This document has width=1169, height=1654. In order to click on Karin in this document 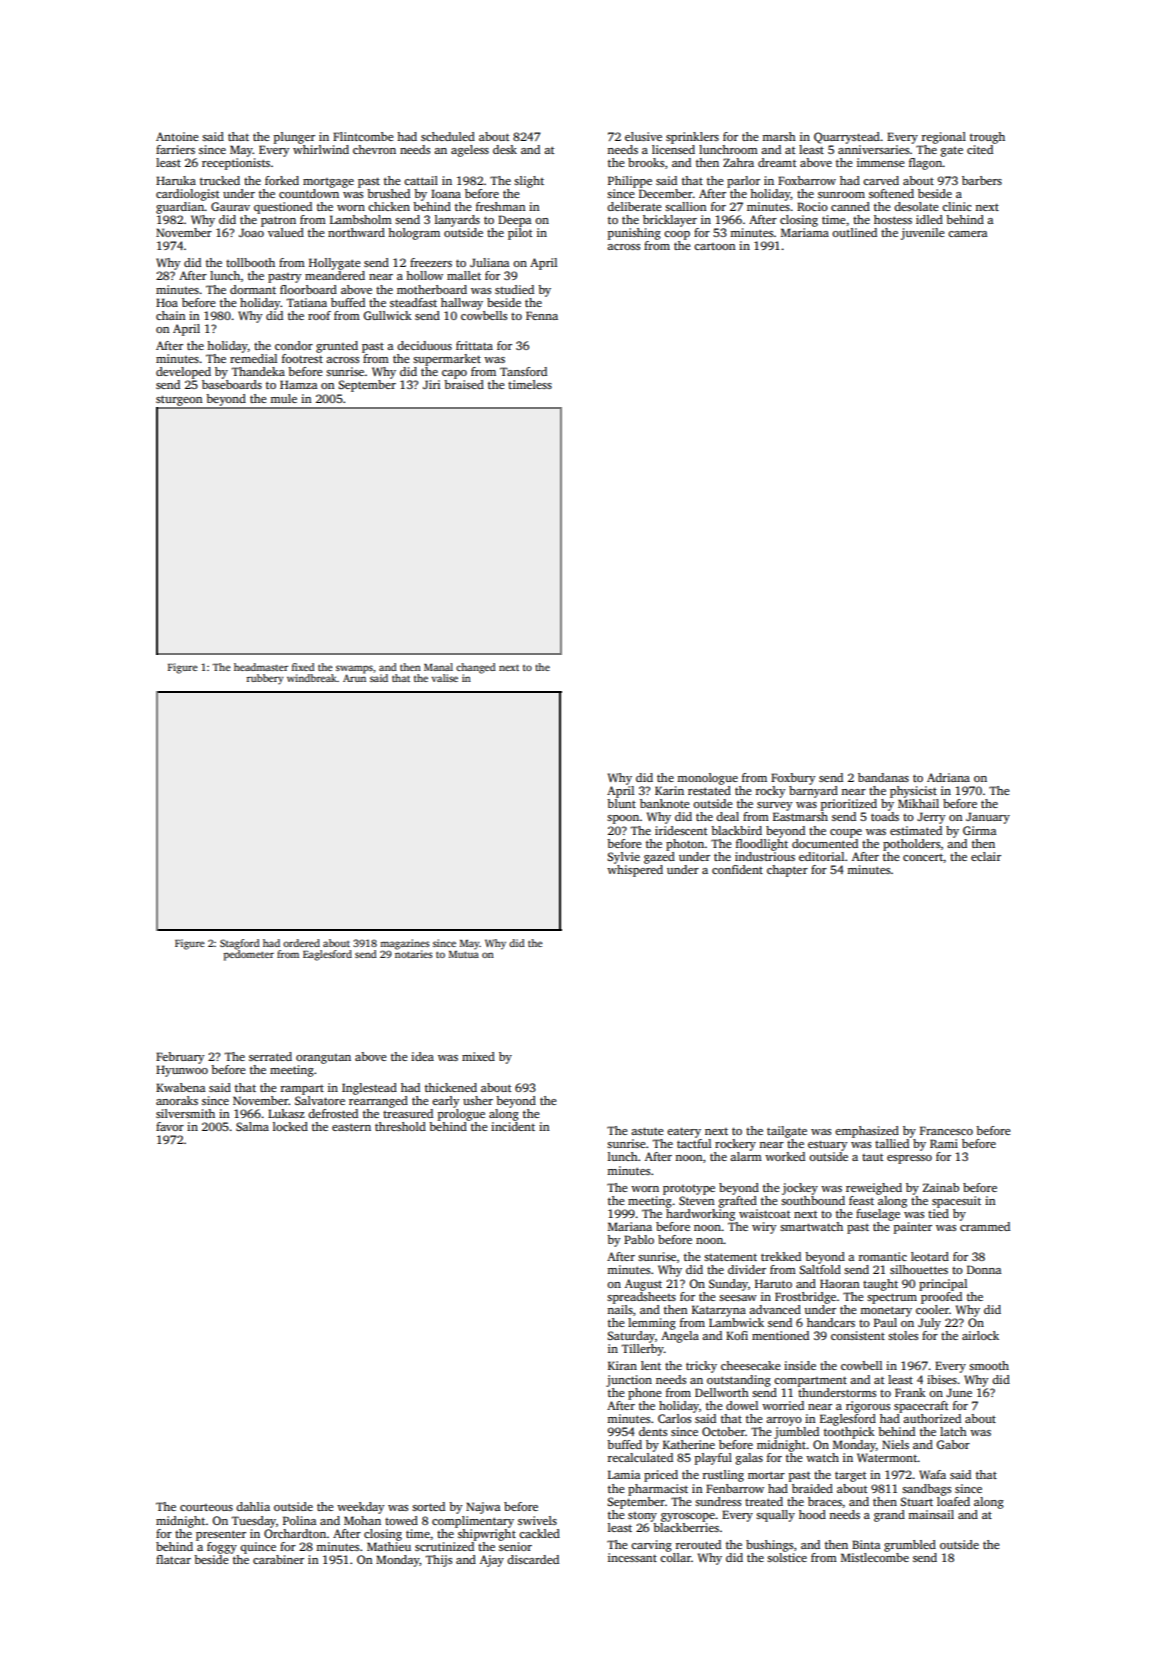, I will do `click(669, 790)`.
